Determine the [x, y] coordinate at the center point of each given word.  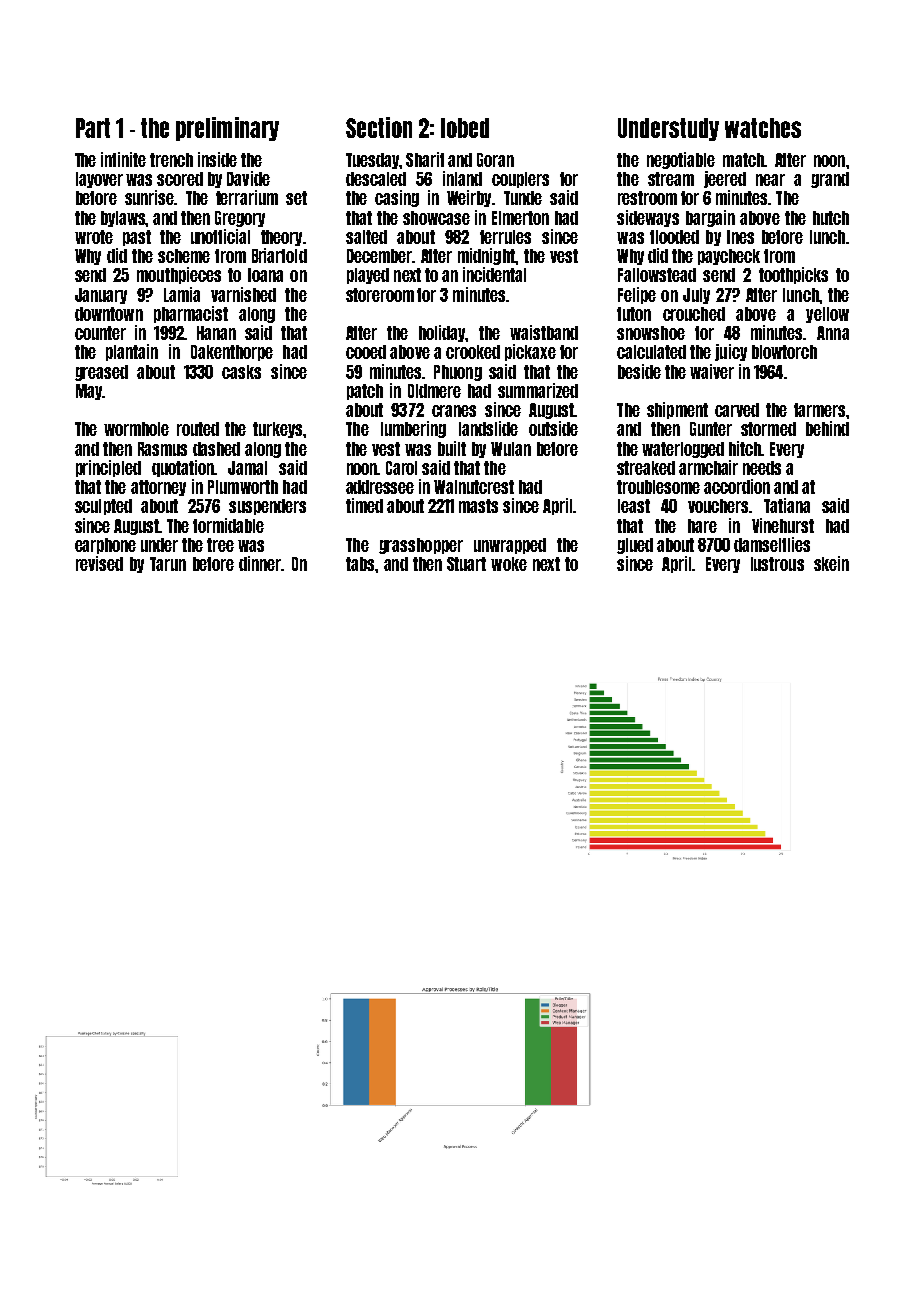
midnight [486, 256]
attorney [158, 488]
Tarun [168, 564]
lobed [465, 128]
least [634, 506]
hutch [831, 218]
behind [827, 428]
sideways [648, 218]
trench [171, 160]
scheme [184, 256]
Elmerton [520, 218]
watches [763, 128]
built [452, 448]
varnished [243, 294]
